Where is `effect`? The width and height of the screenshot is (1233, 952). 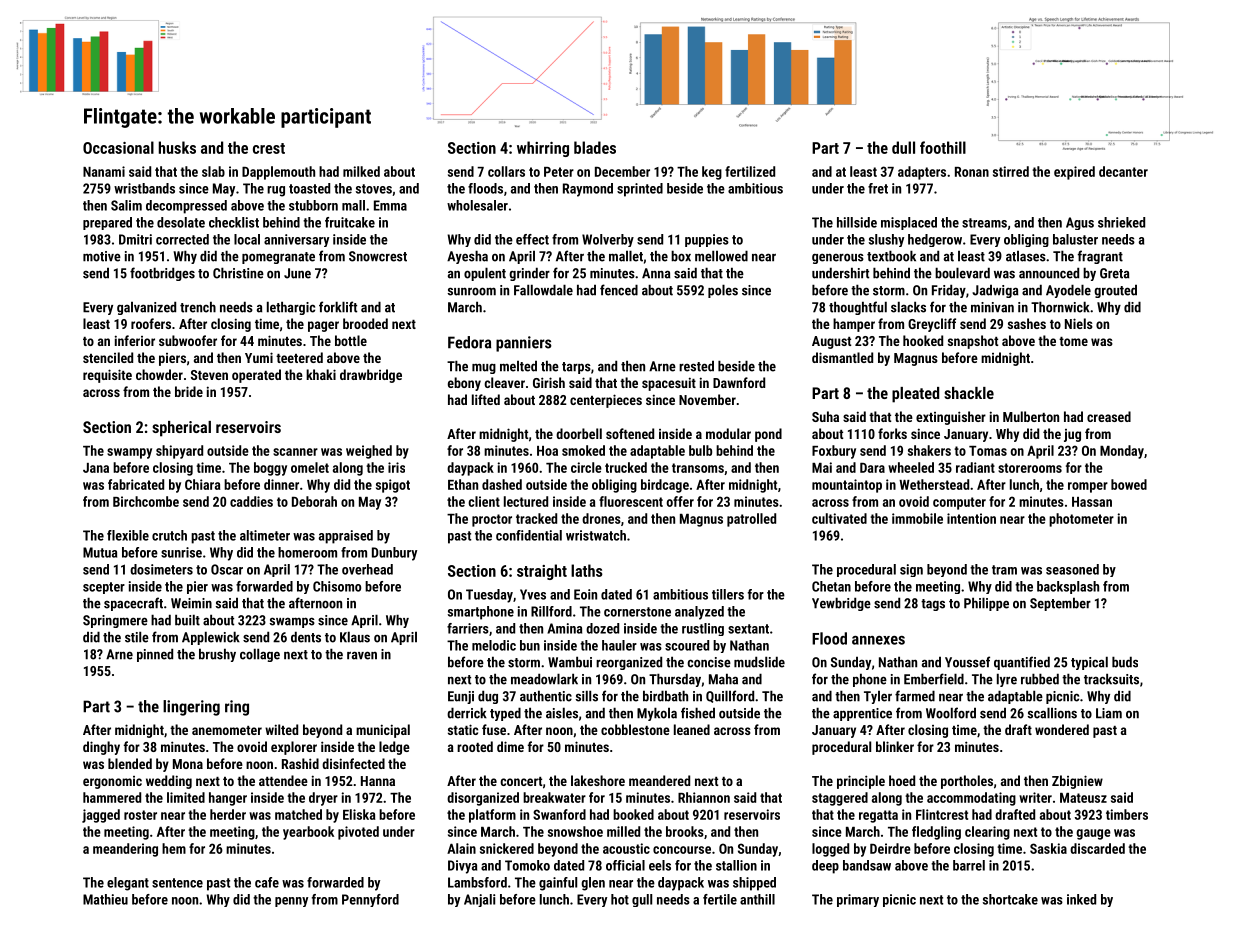 effect is located at coordinates (532, 239).
